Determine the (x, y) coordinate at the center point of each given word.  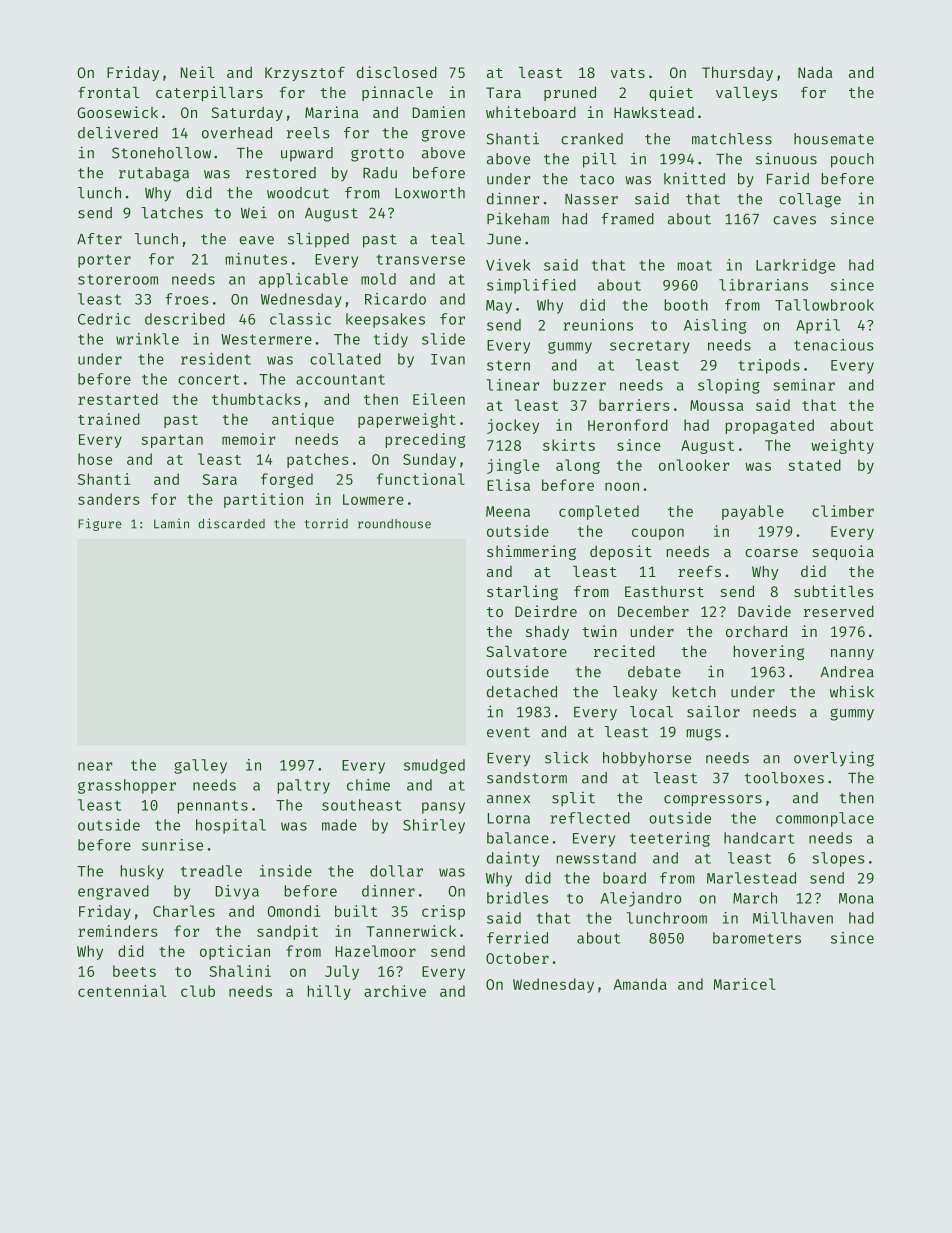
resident (216, 359)
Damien (439, 112)
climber (843, 511)
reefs (699, 571)
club (198, 991)
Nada (815, 72)
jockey (513, 426)
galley (200, 766)
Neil (197, 72)
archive (395, 991)
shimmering (531, 552)
